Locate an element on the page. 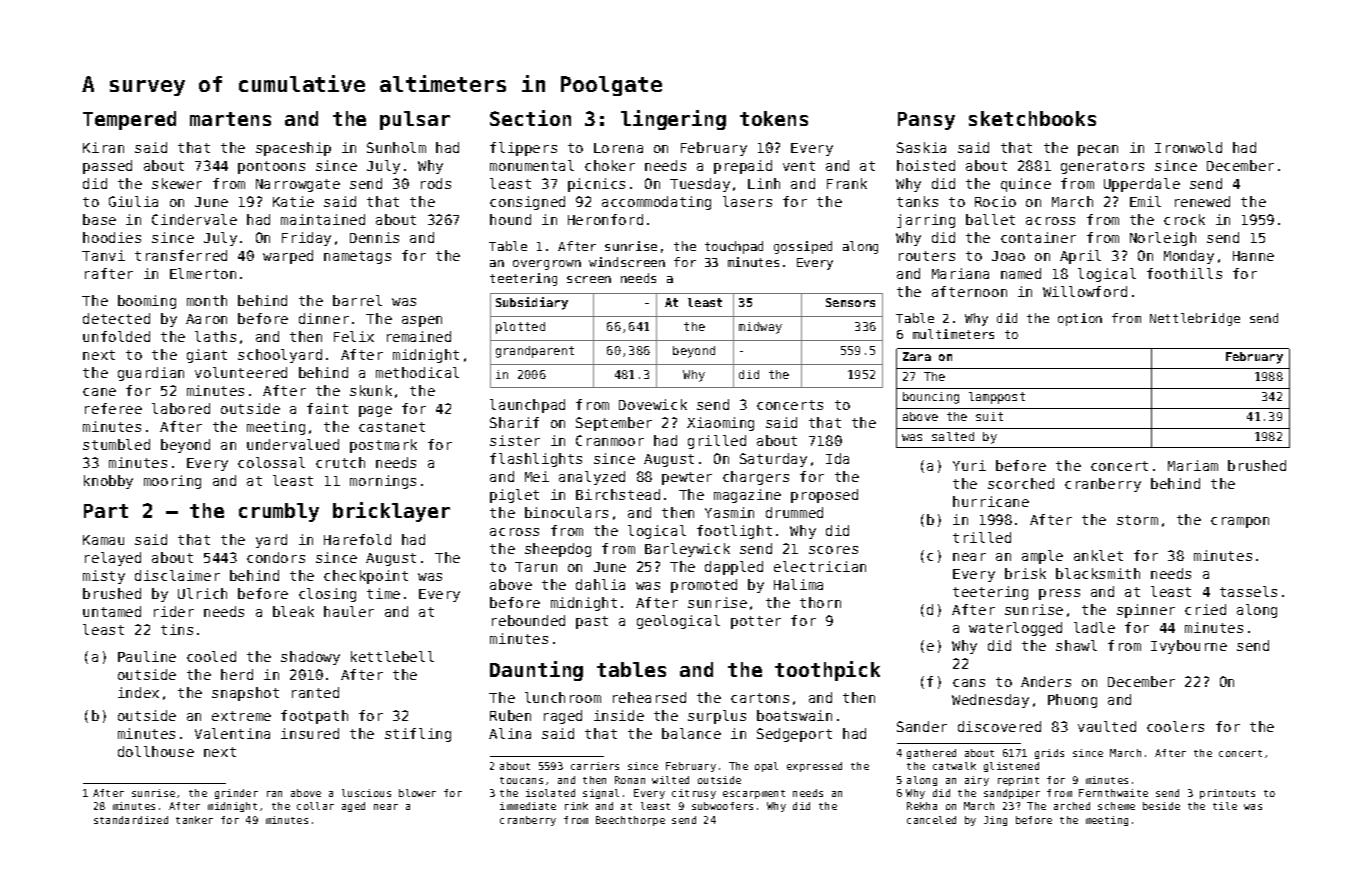 Image resolution: width=1372 pixels, height=887 pixels. lamppost is located at coordinates (997, 398).
